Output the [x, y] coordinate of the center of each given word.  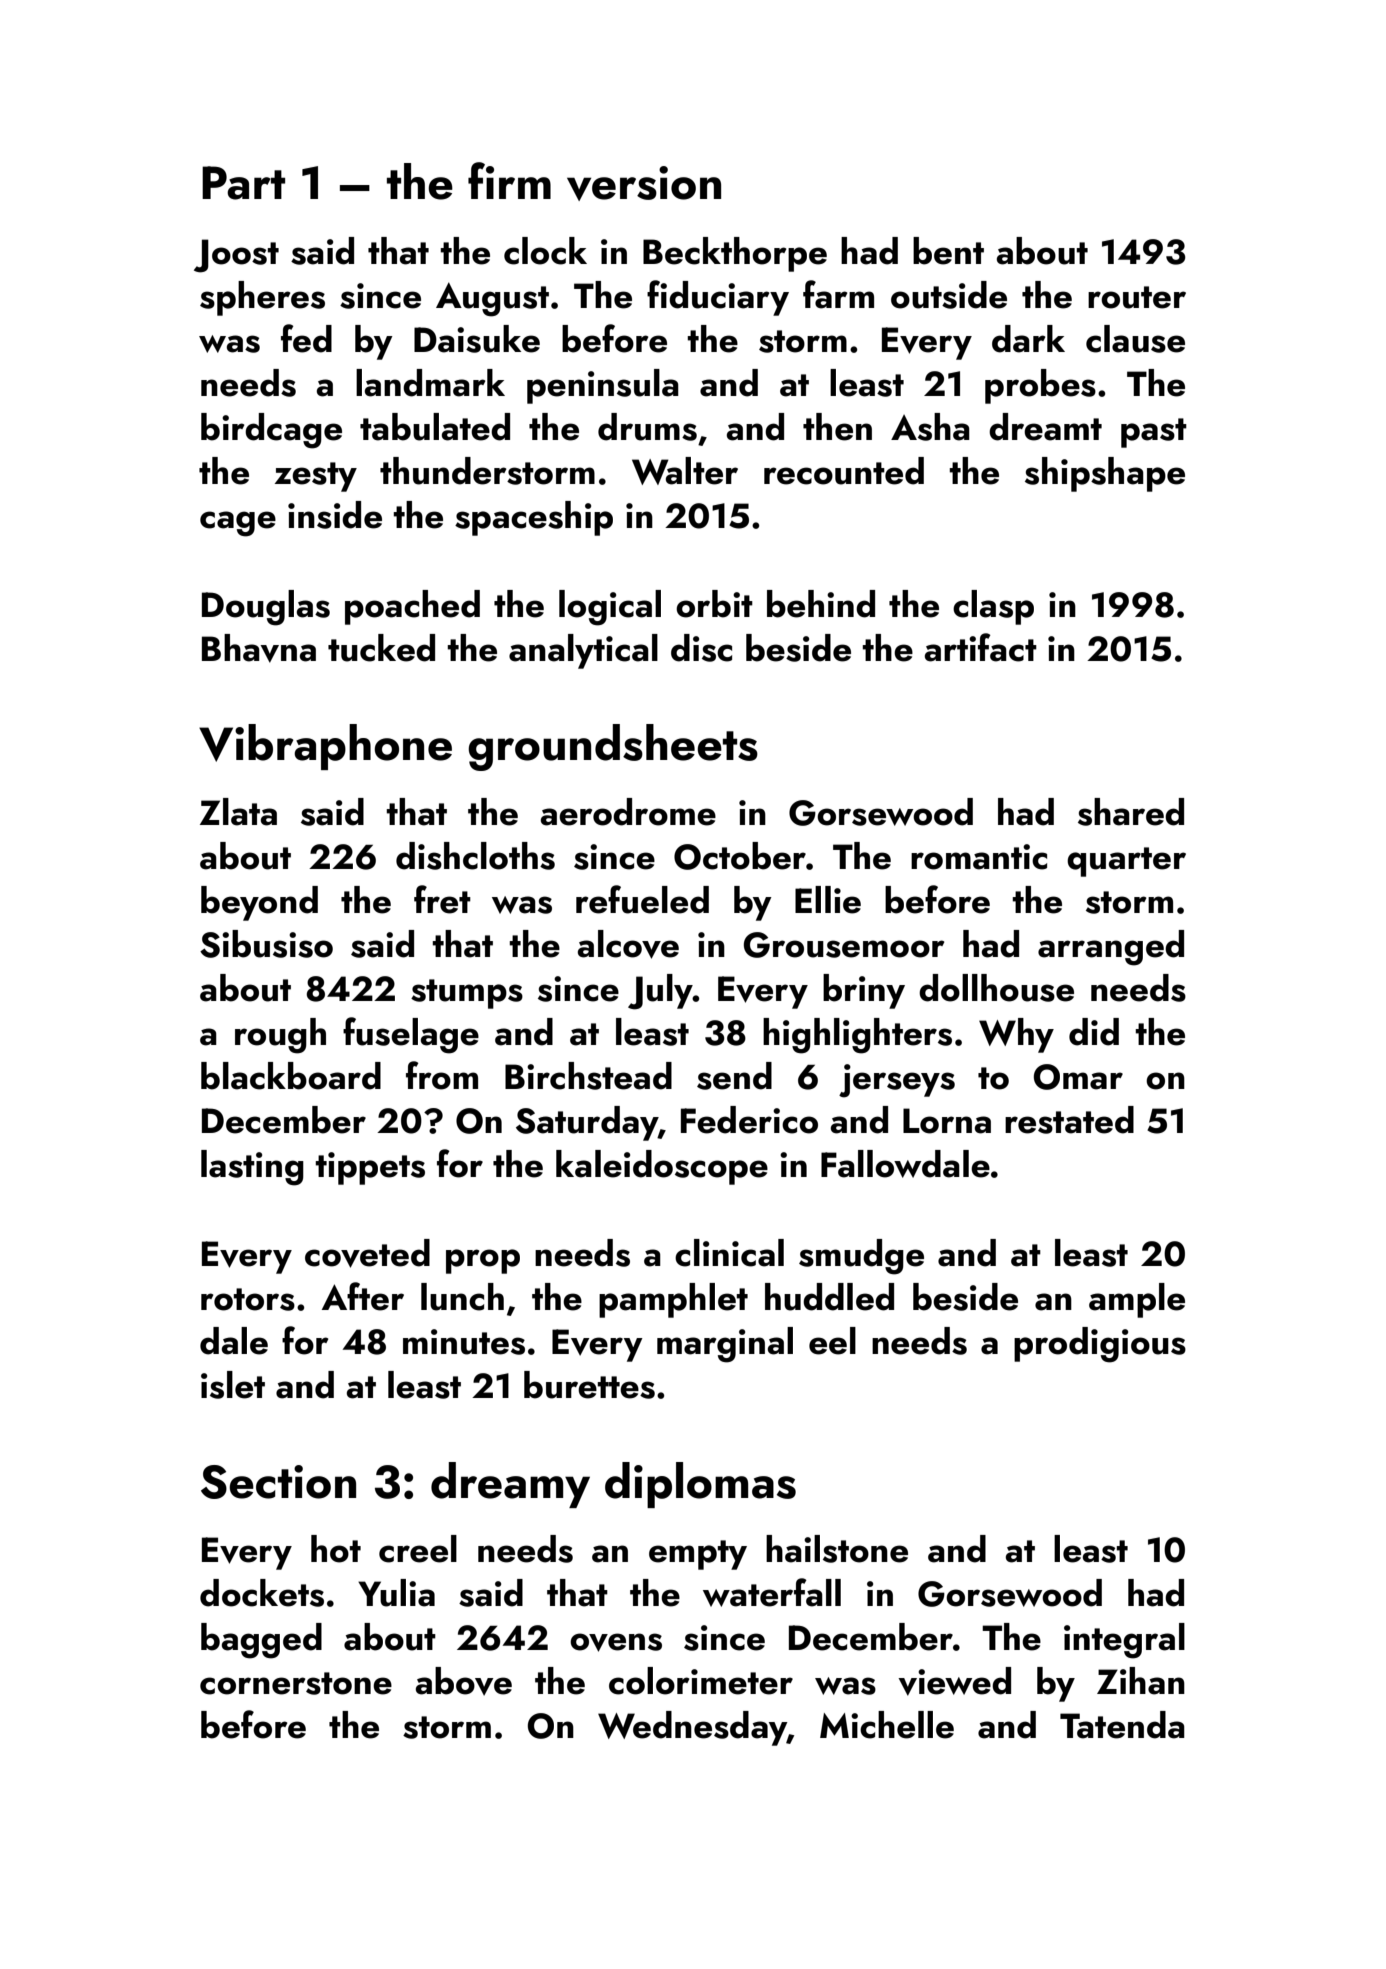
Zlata [238, 812]
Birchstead [588, 1076]
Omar [1078, 1077]
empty [698, 1555]
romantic [979, 857]
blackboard [291, 1076]
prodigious [1100, 1345]
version [644, 183]
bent [948, 251]
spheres [262, 298]
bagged [261, 1641]
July [660, 992]
